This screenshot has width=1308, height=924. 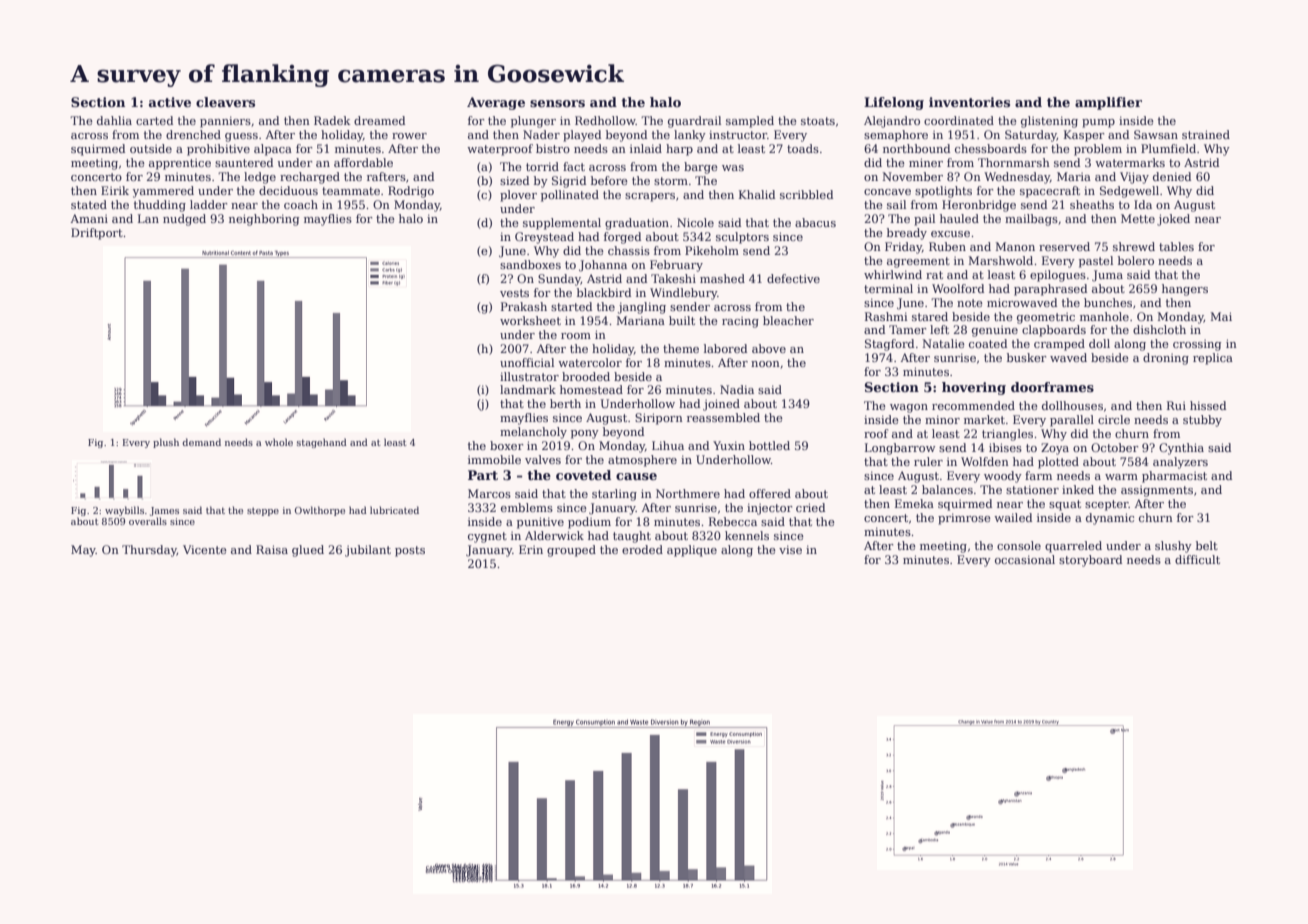 What do you see at coordinates (943, 192) in the screenshot?
I see `spotlights` at bounding box center [943, 192].
